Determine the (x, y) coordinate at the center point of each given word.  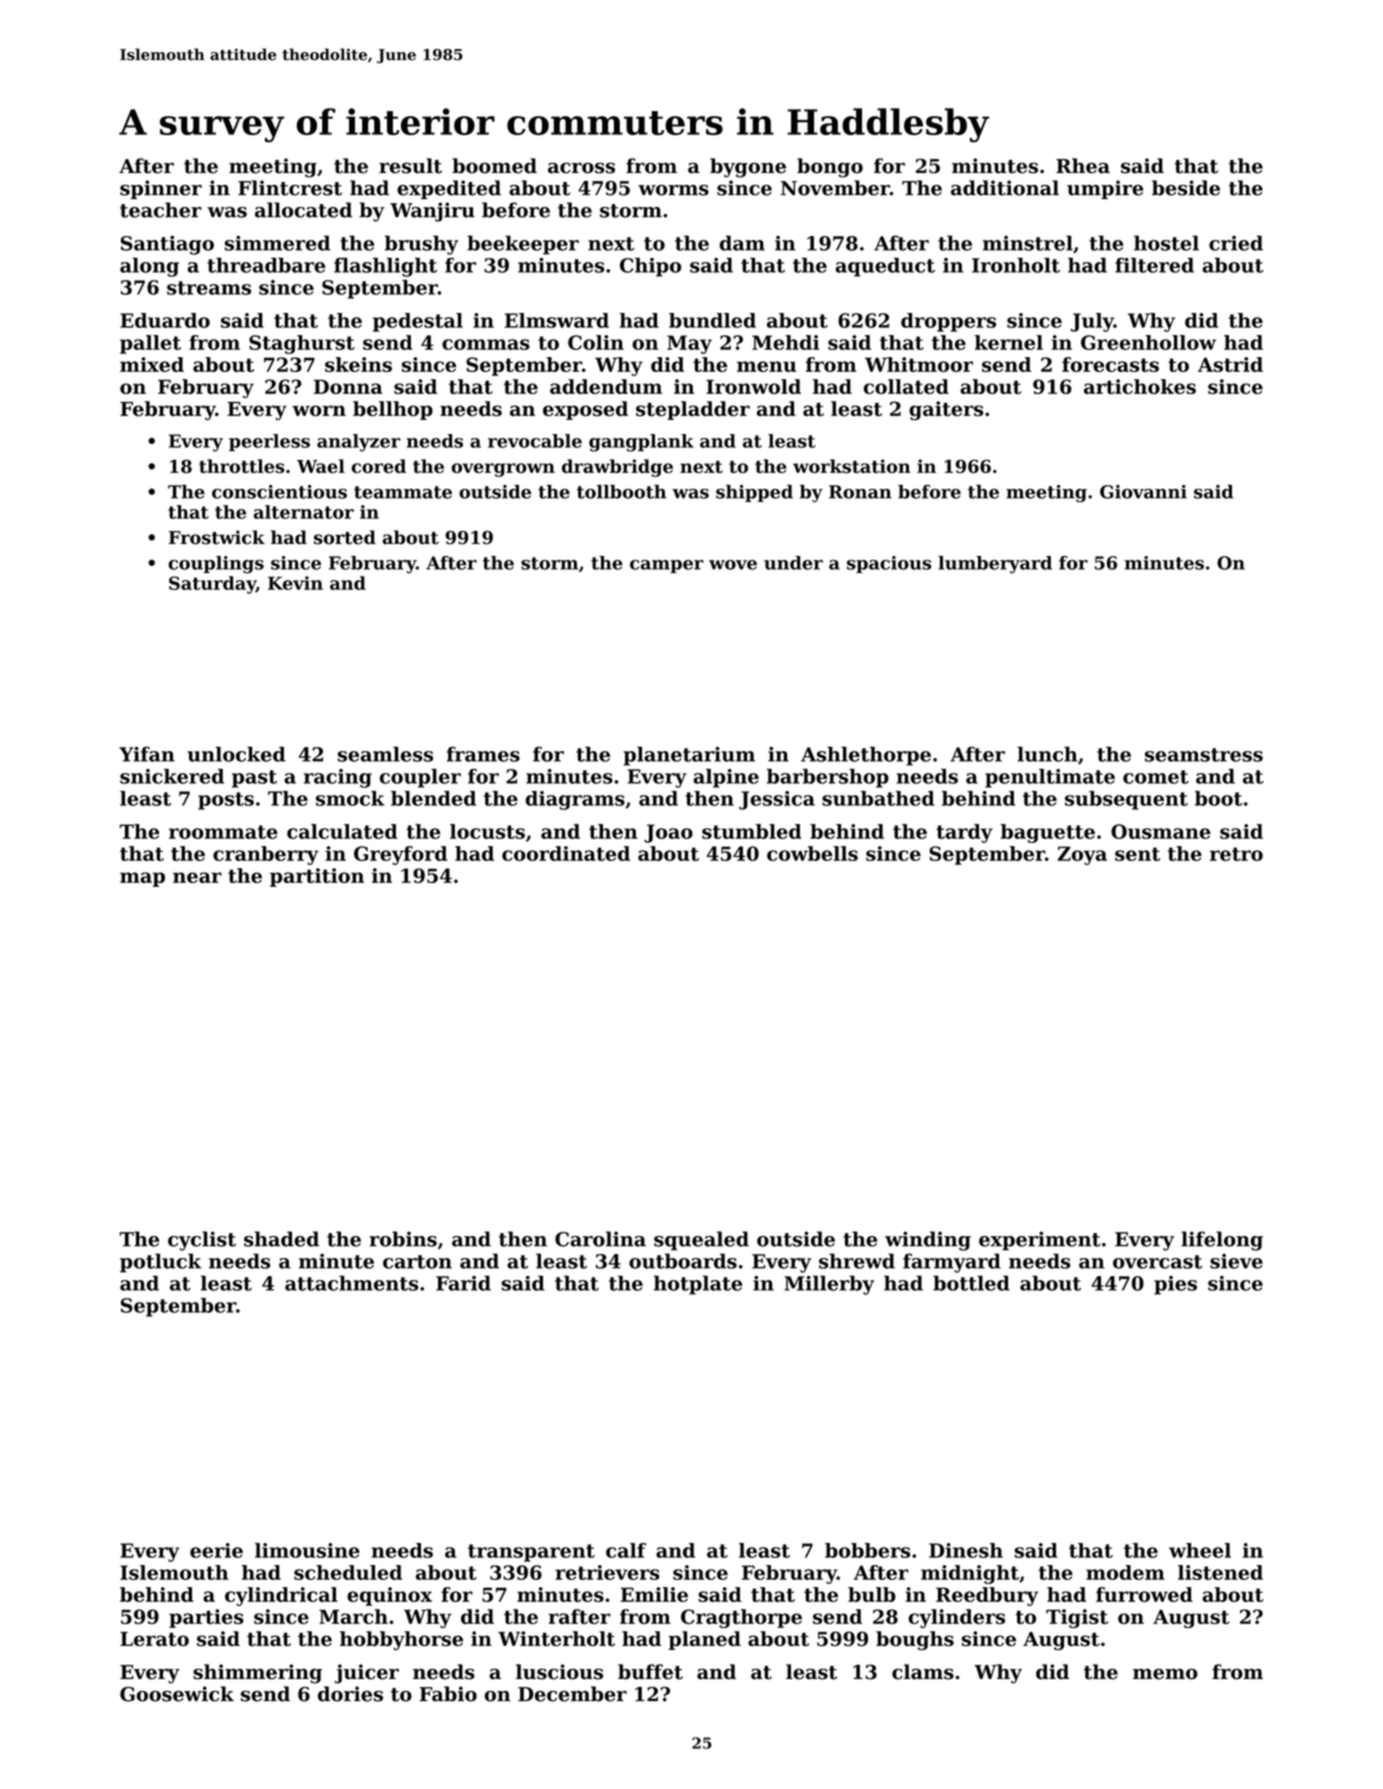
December (572, 1694)
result (410, 166)
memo (1165, 1674)
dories (350, 1694)
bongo (830, 168)
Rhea (1083, 166)
